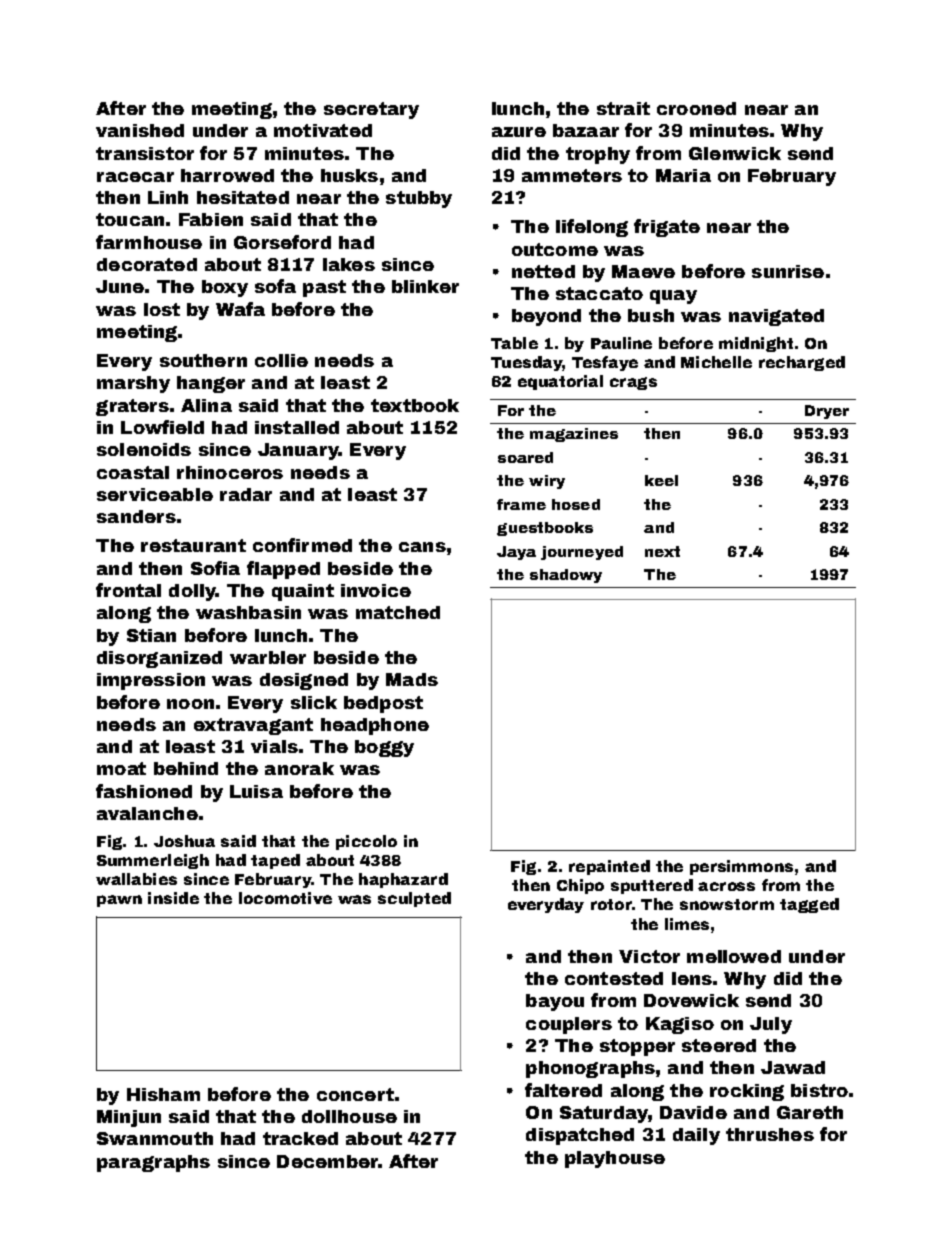 This screenshot has height=1233, width=952. Describe the element at coordinates (268, 657) in the screenshot. I see `warbler` at that location.
